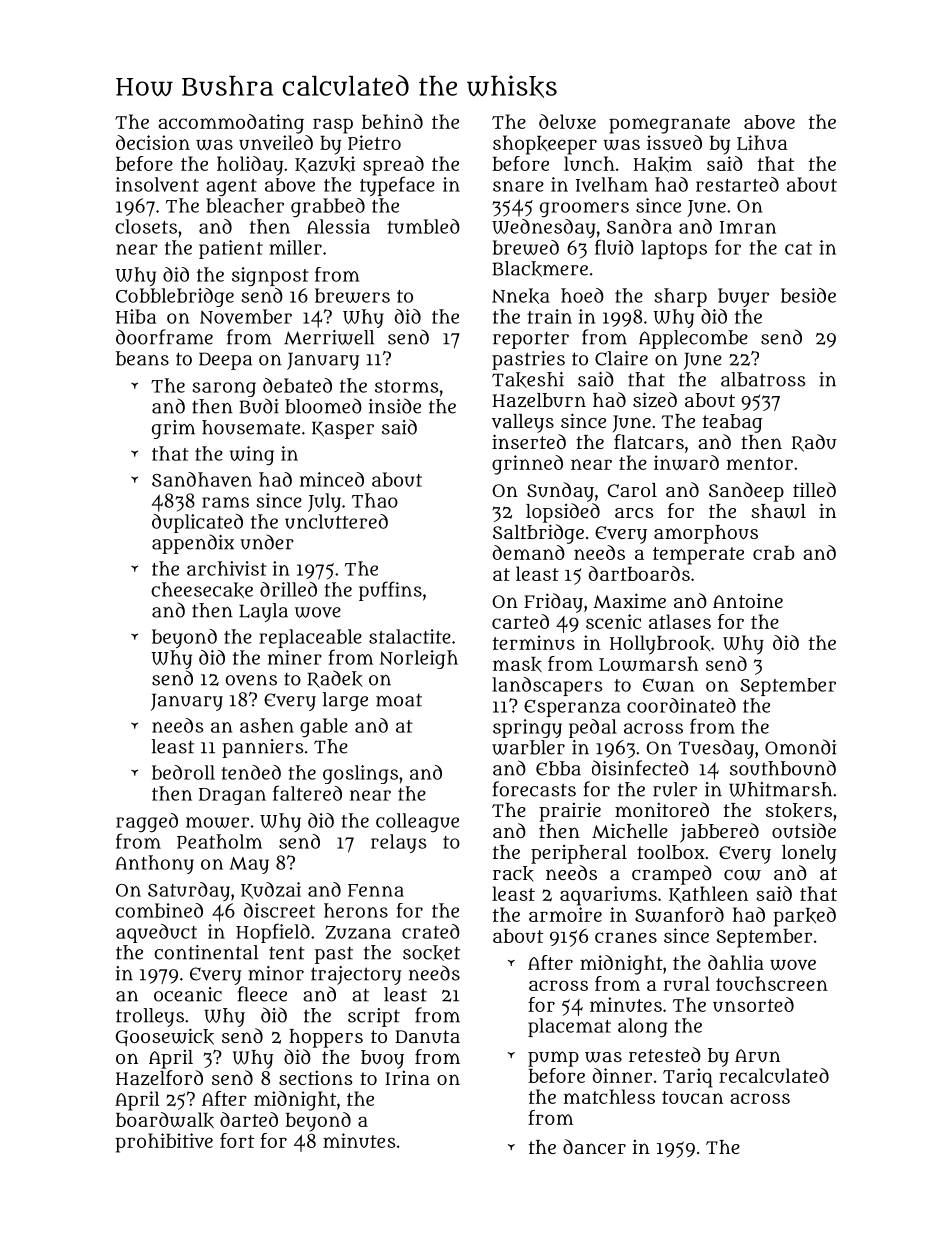 This image has width=952, height=1233. I want to click on pomegranate, so click(669, 125).
